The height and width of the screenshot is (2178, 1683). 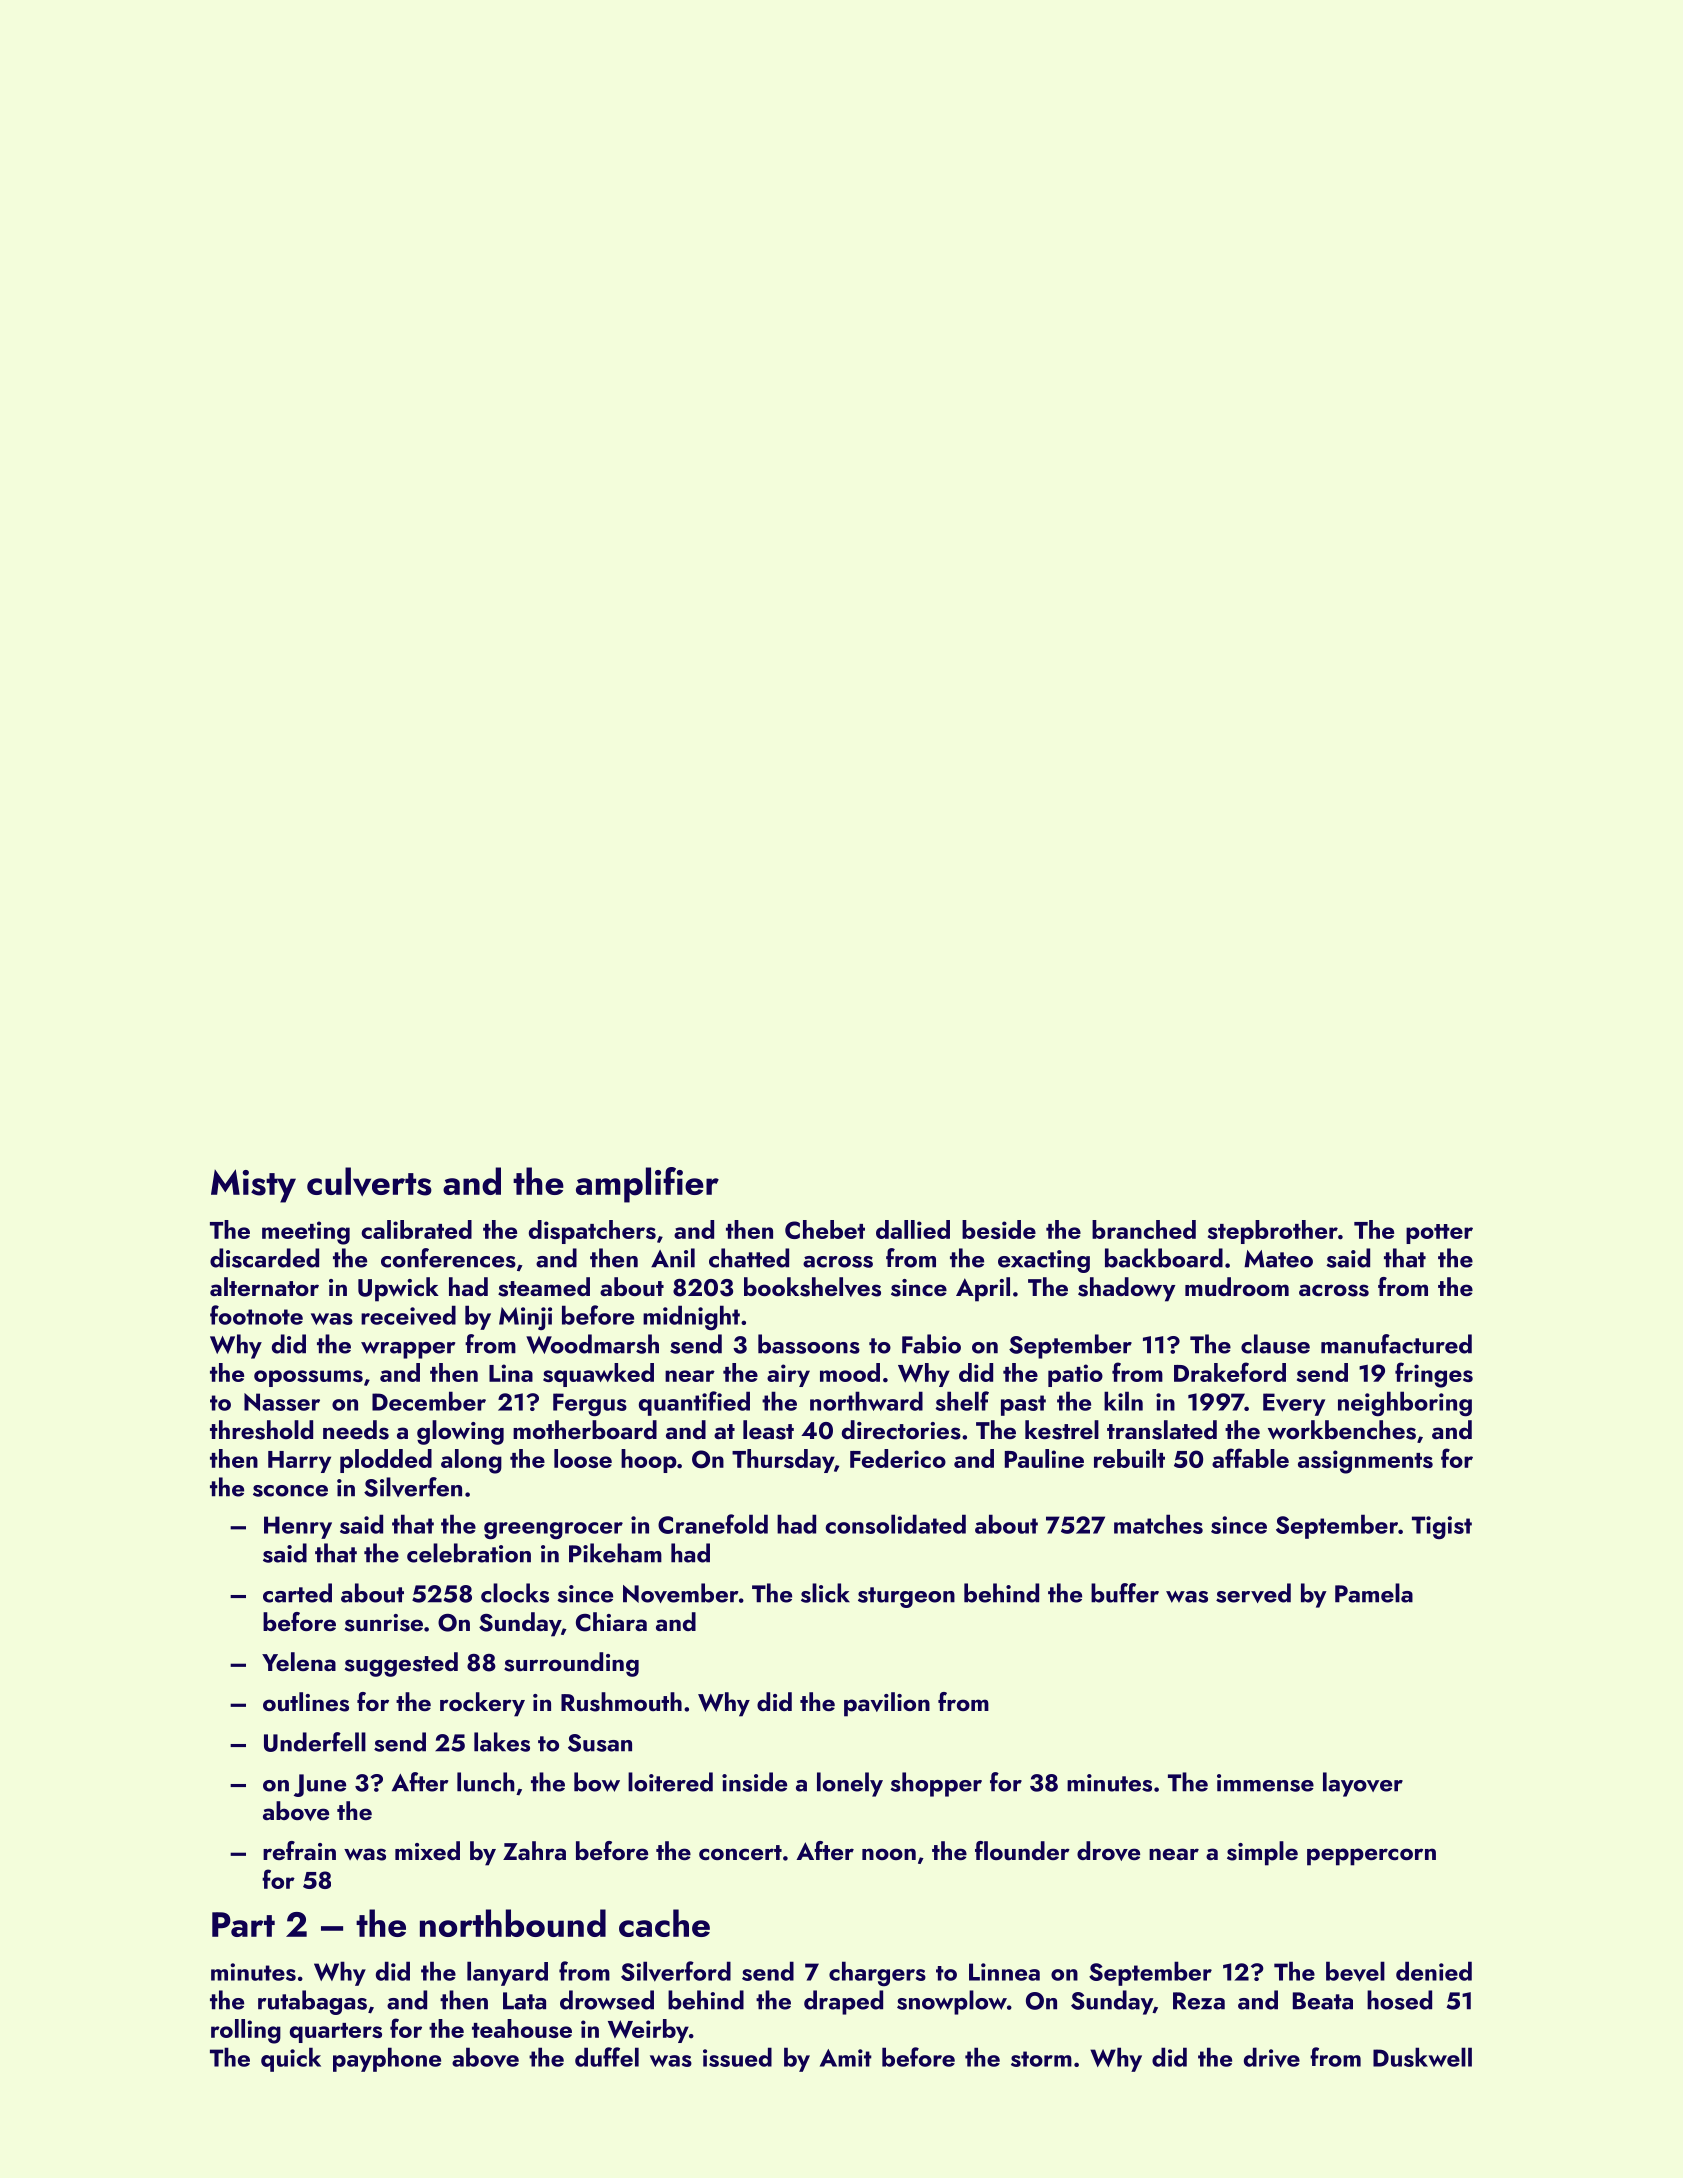 I want to click on drove, so click(x=1108, y=1851).
